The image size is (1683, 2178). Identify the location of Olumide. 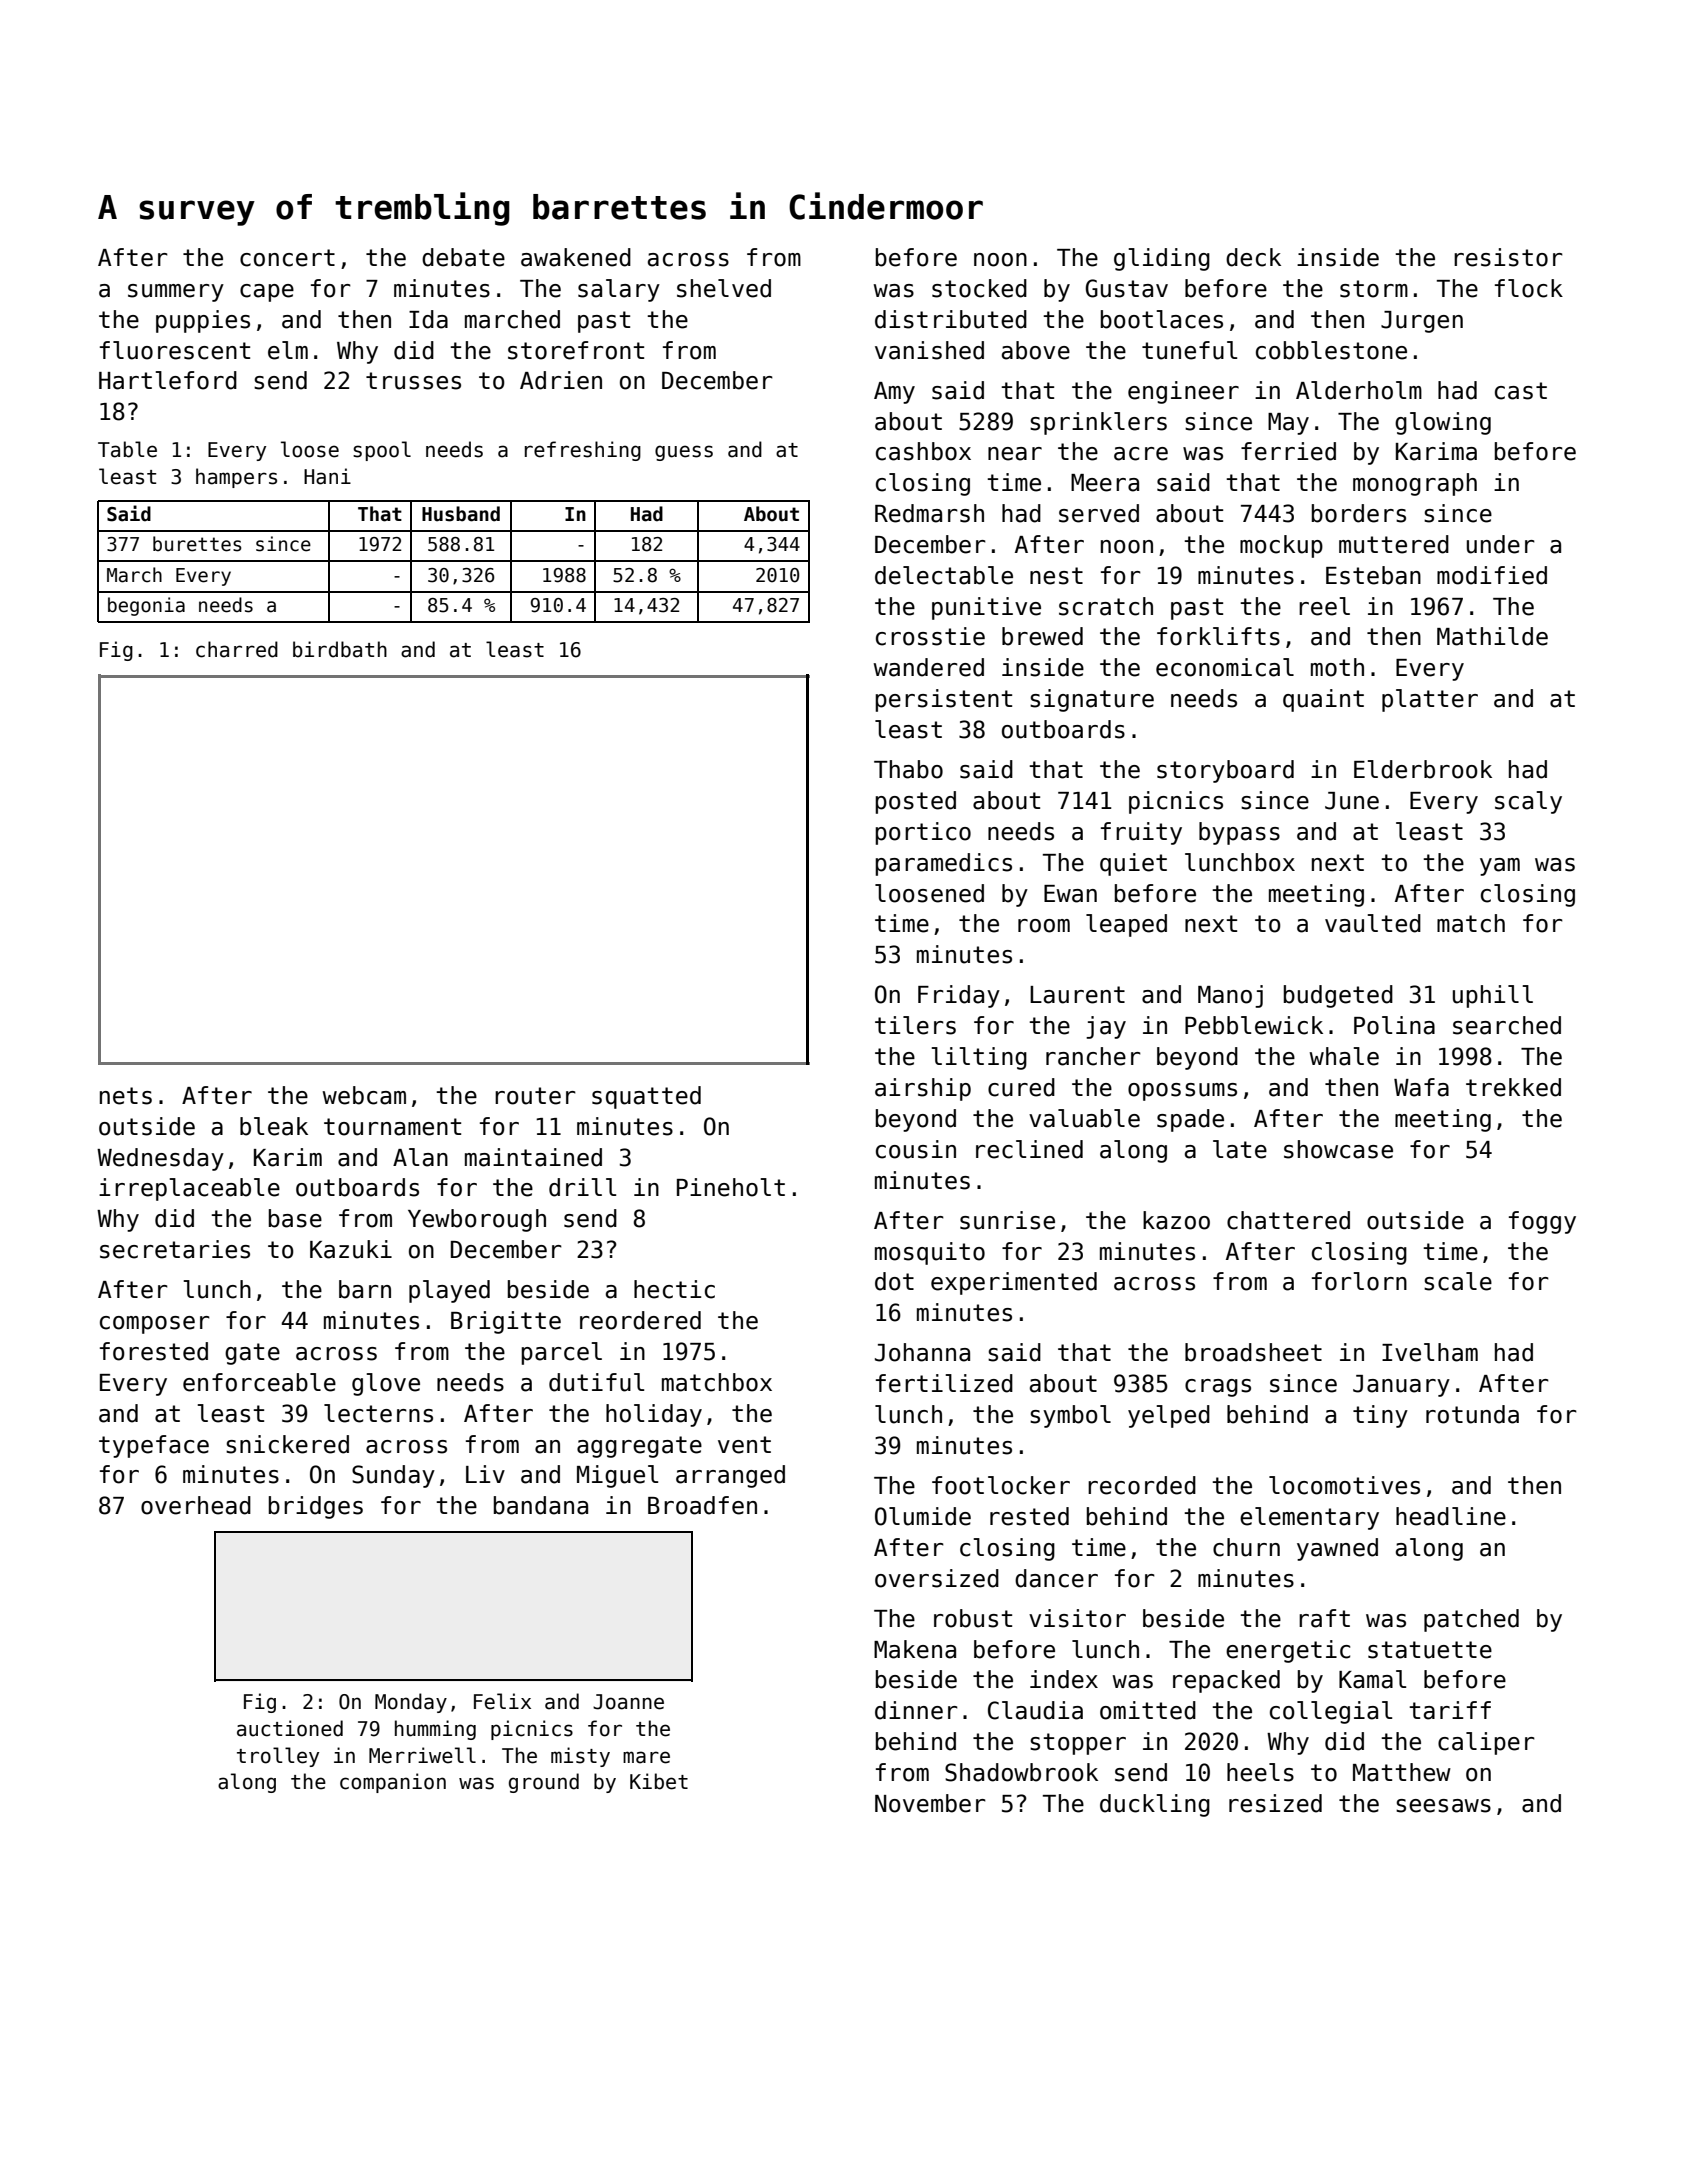
(923, 1516).
